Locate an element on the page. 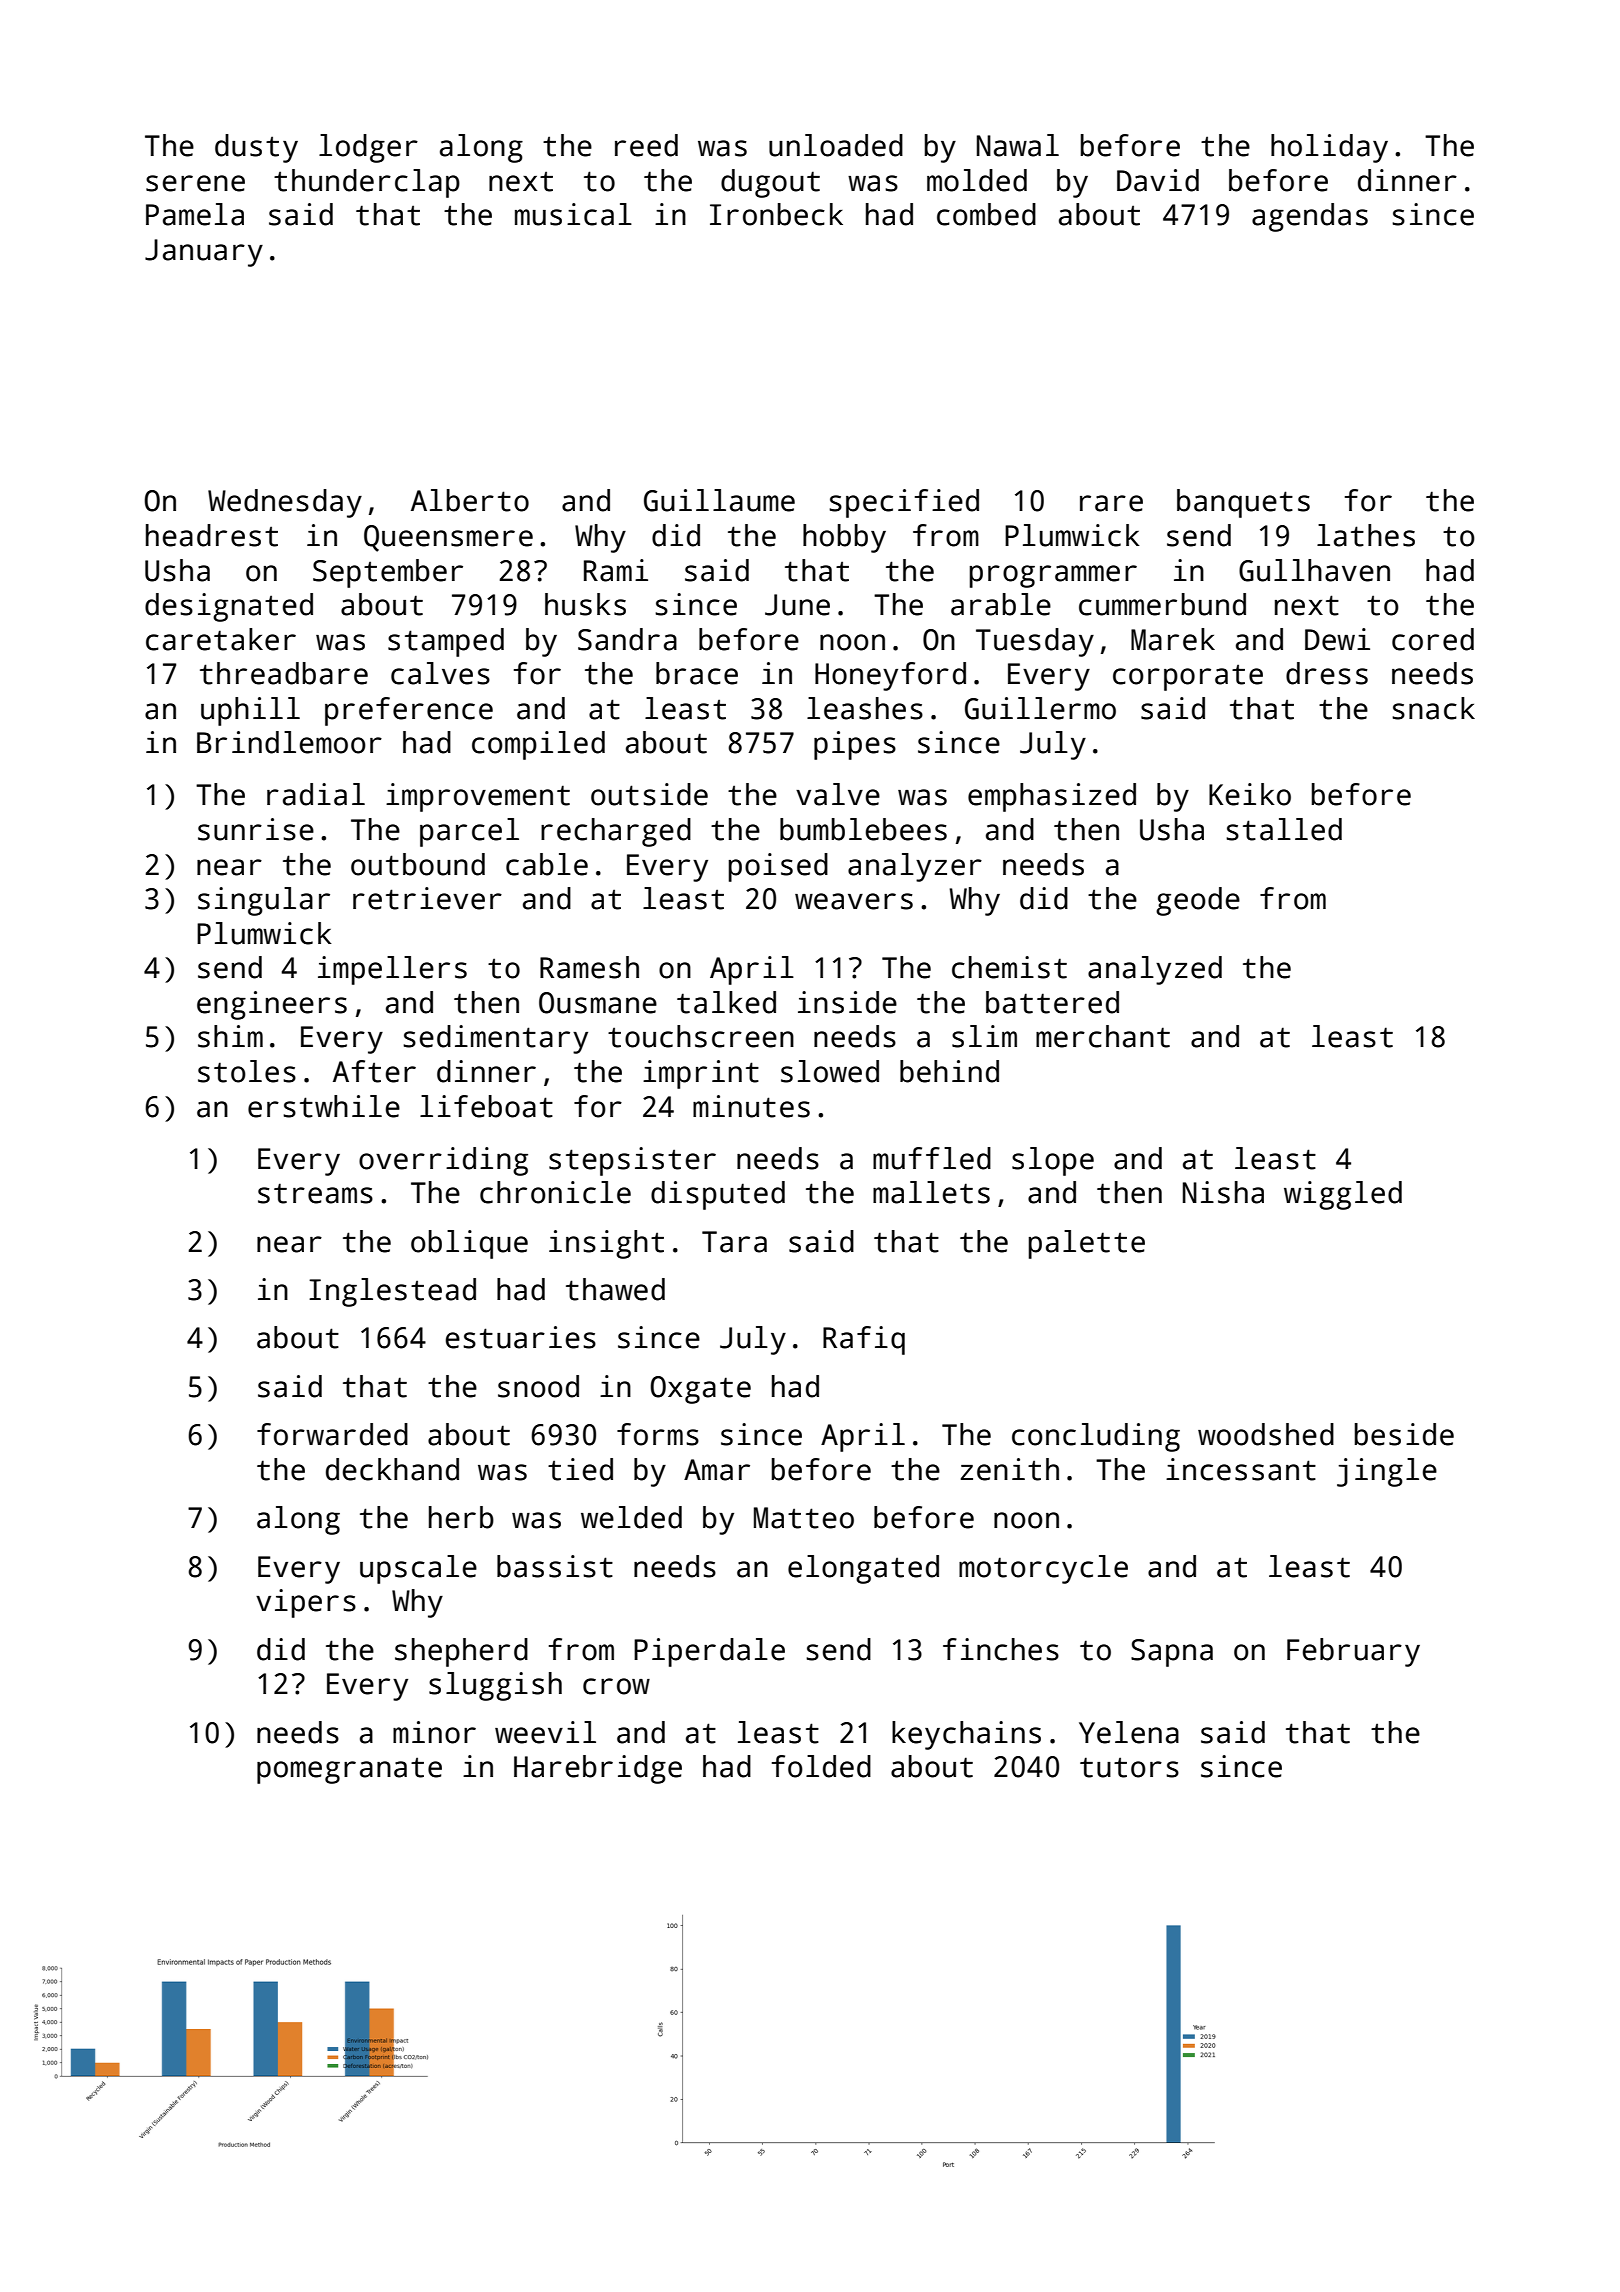 Image resolution: width=1620 pixels, height=2292 pixels. vipers is located at coordinates (306, 1603).
